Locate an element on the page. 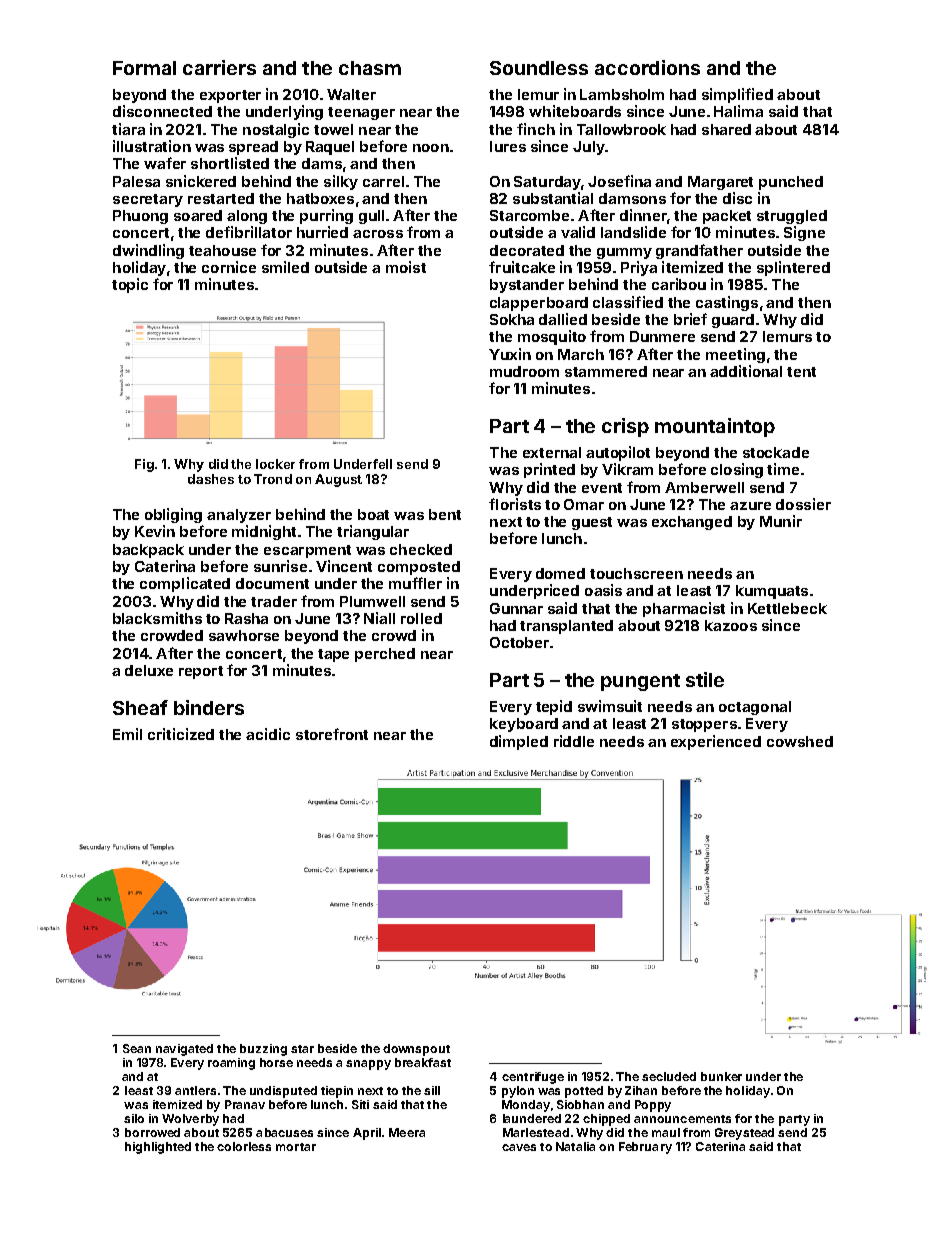 The image size is (952, 1233). Greystead is located at coordinates (744, 1134).
